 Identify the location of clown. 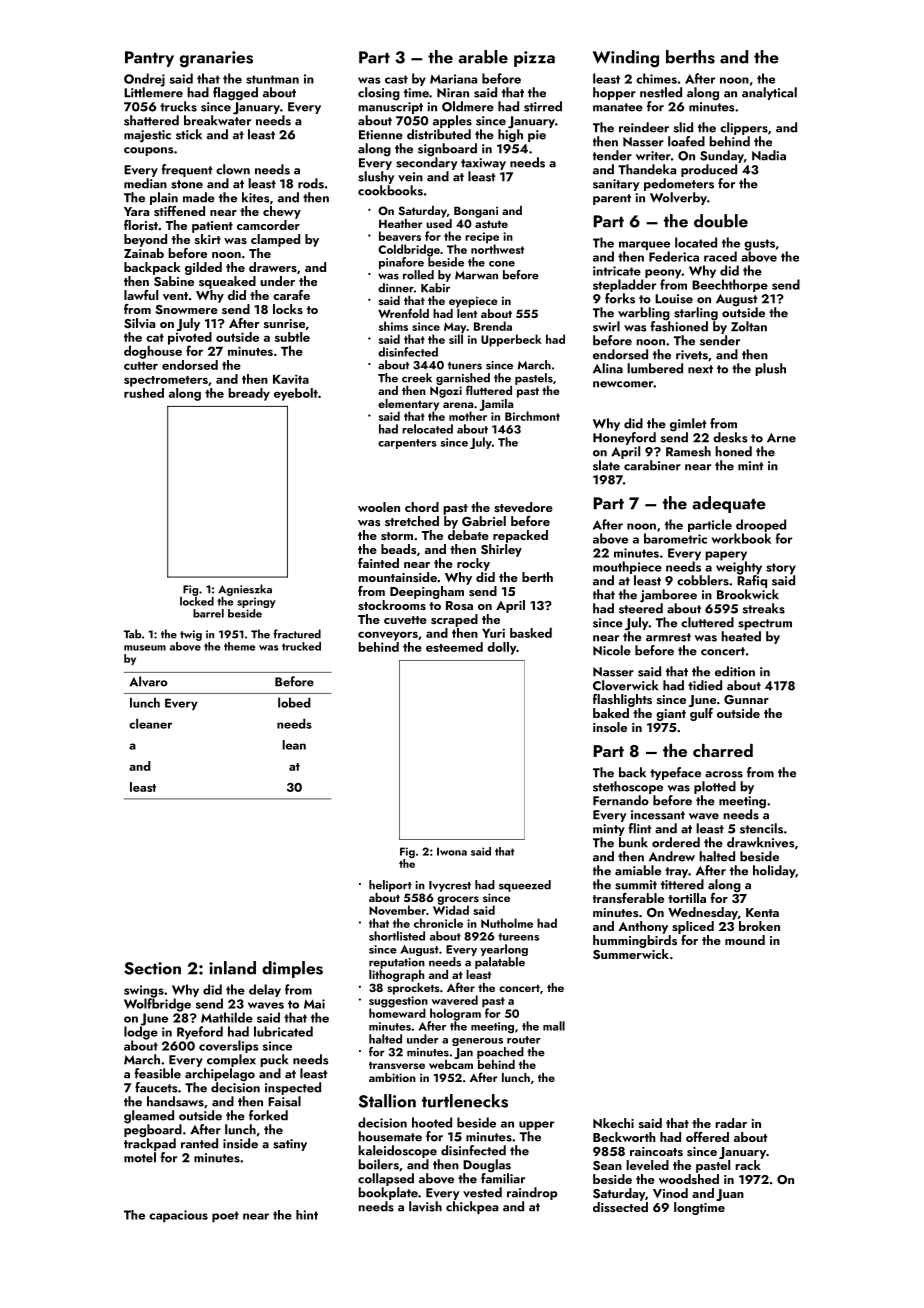
(233, 169).
